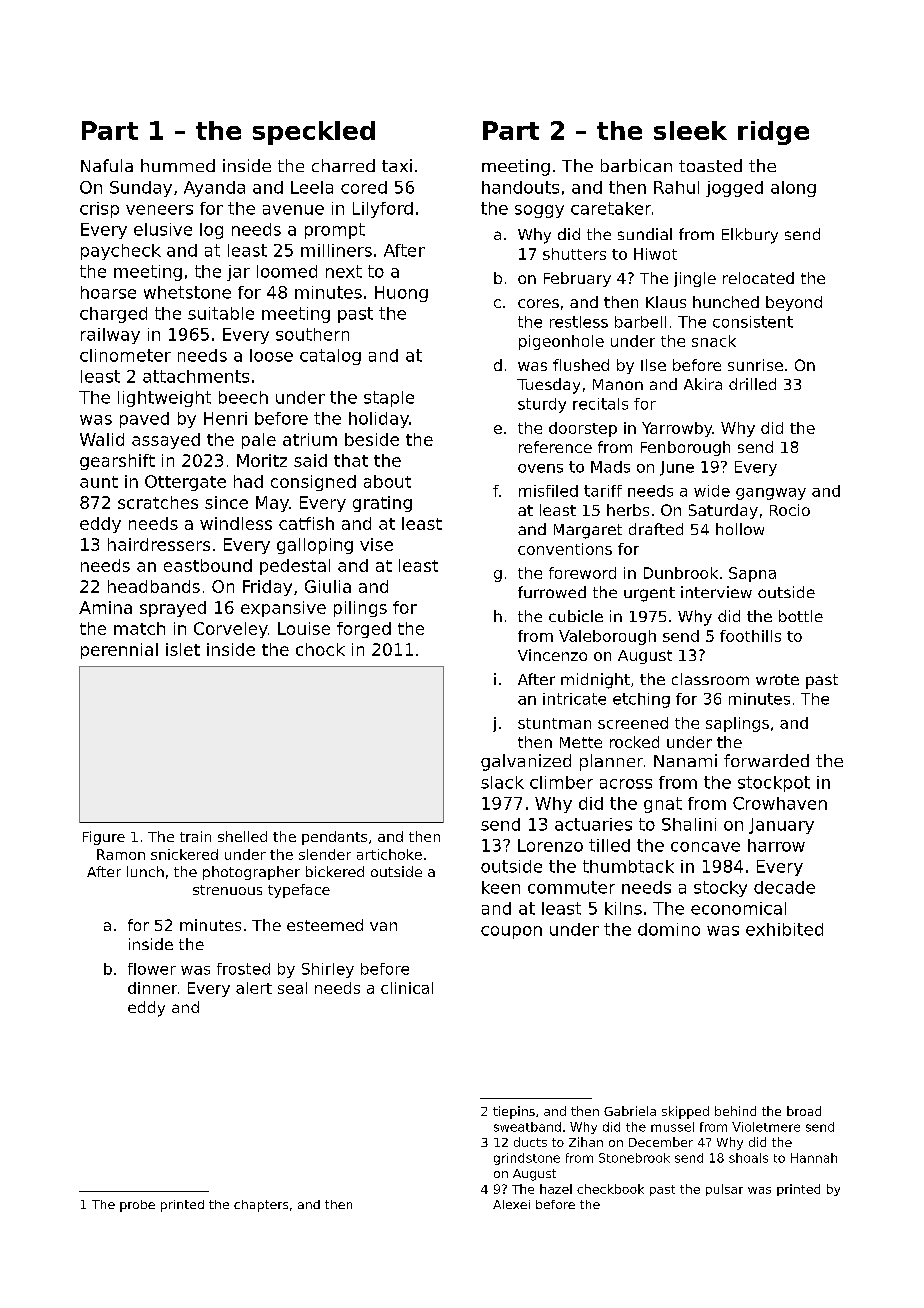 This page has width=924, height=1308. What do you see at coordinates (552, 592) in the page?
I see `furrowed` at bounding box center [552, 592].
